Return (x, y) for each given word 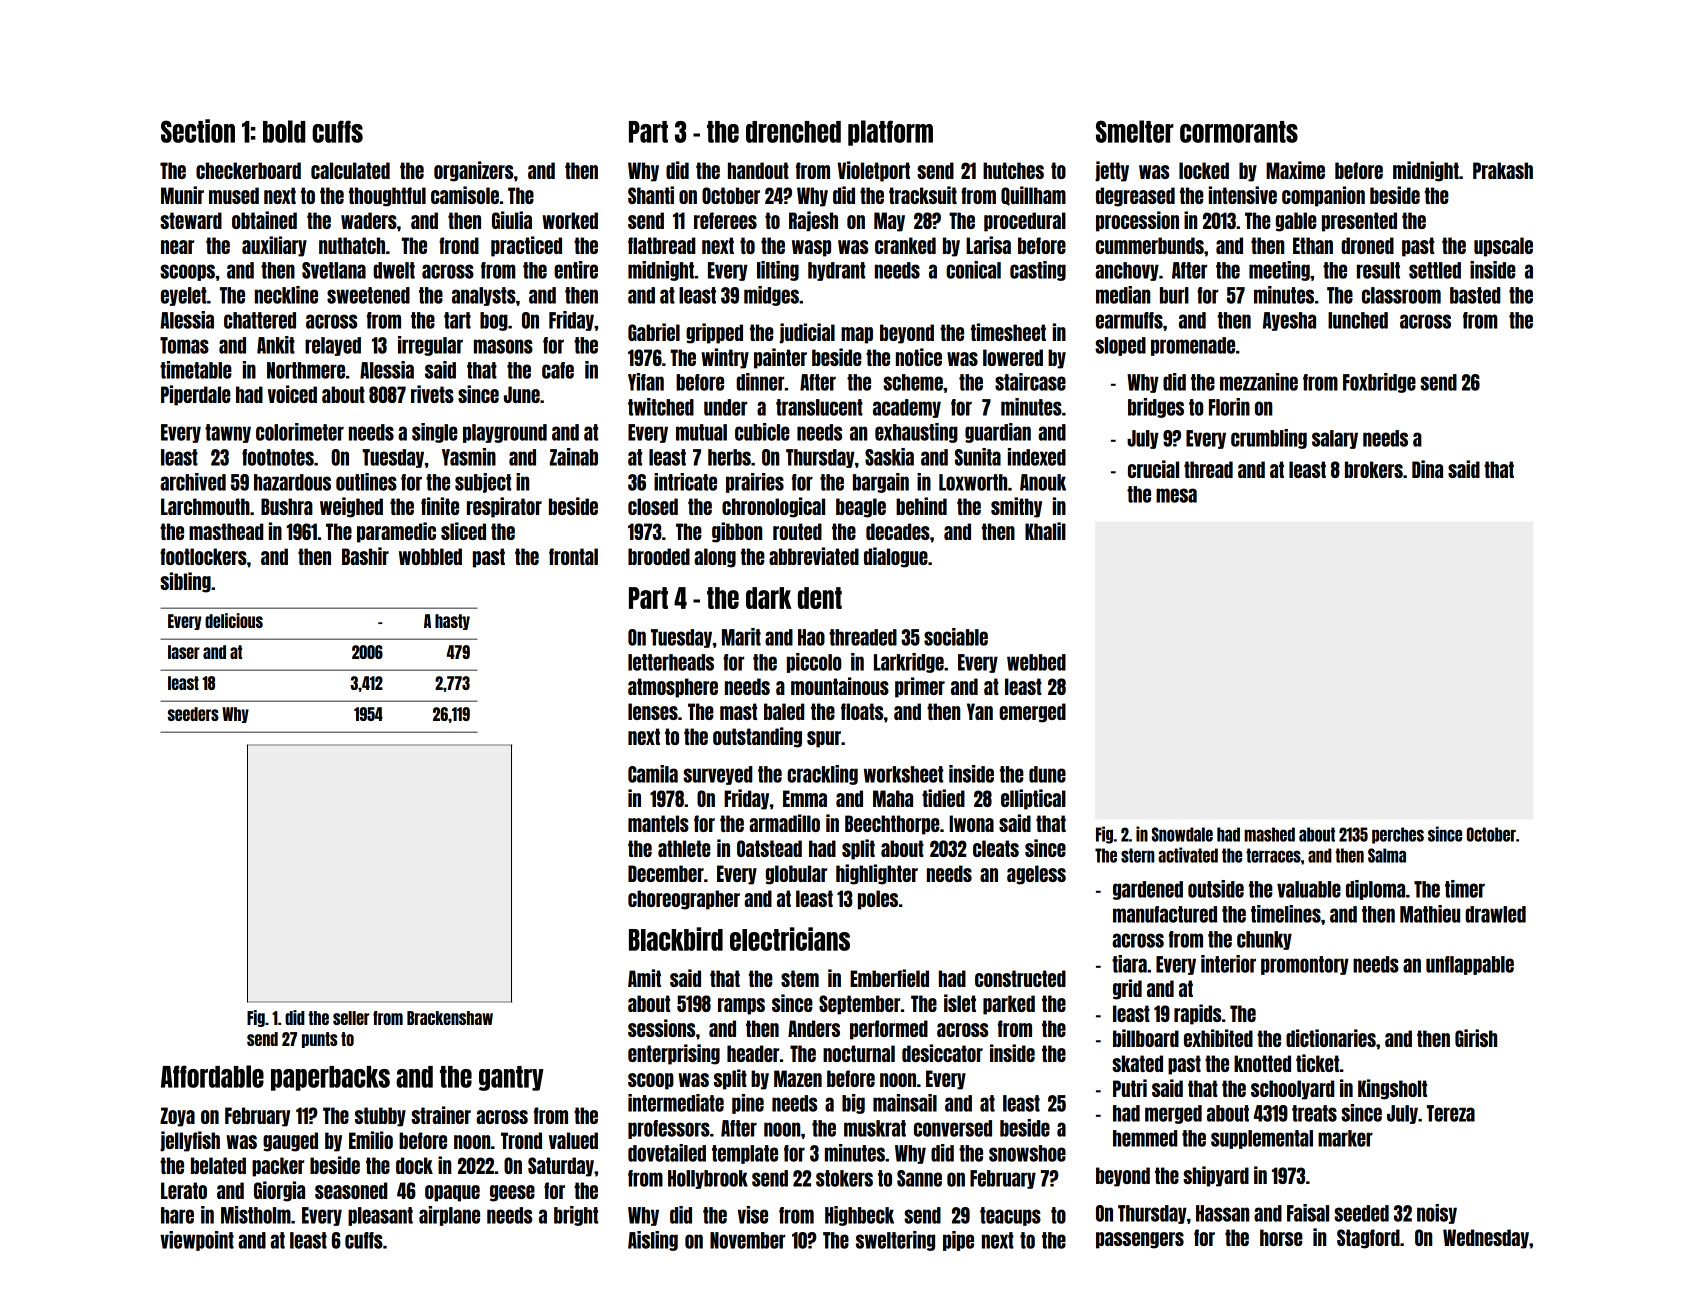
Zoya (177, 1117)
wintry (725, 358)
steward (191, 220)
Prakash (1503, 170)
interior (1228, 964)
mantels (658, 823)
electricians (790, 939)
